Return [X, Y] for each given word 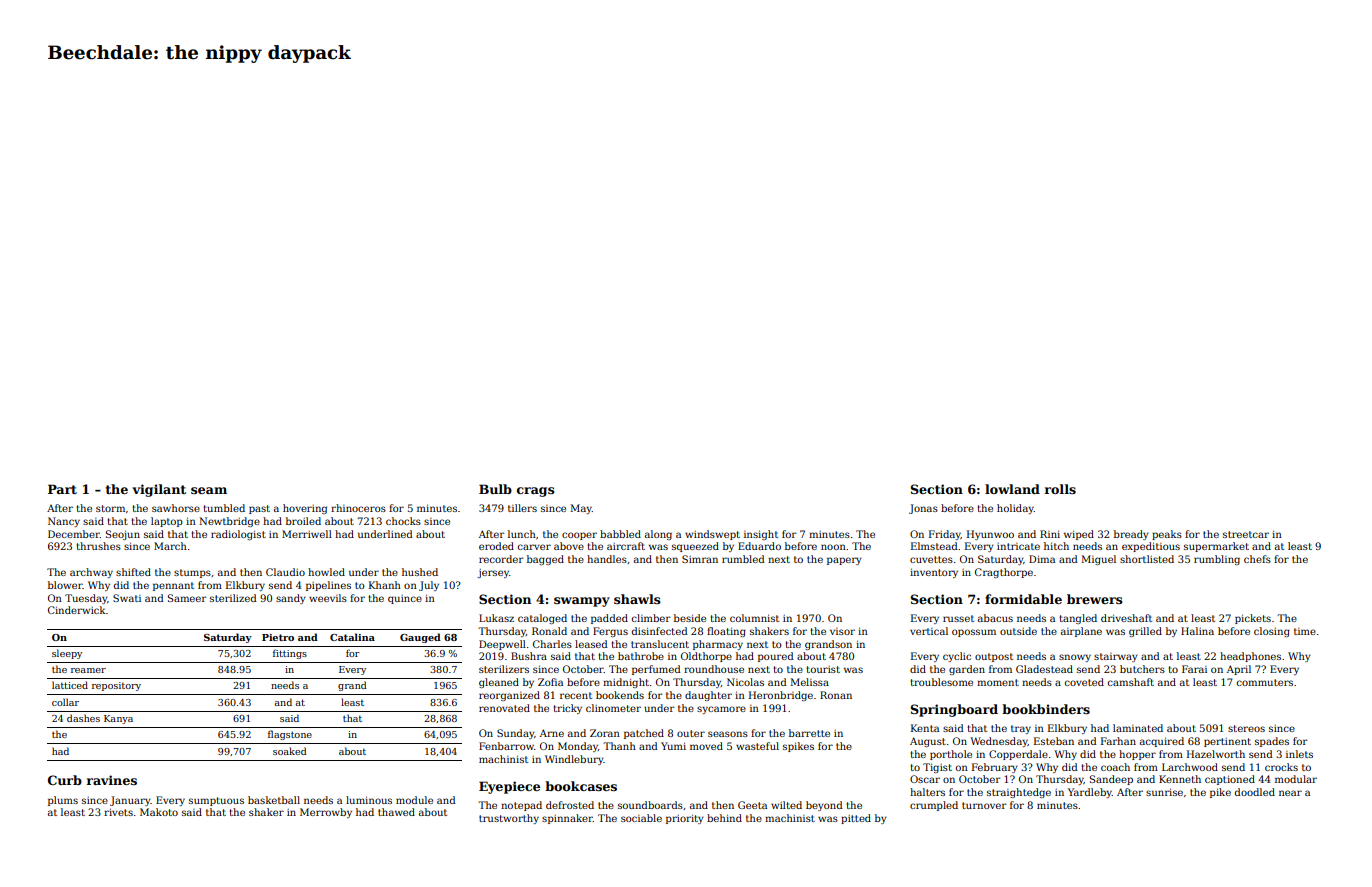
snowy [1075, 658]
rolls [1060, 489]
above [569, 546]
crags [536, 492]
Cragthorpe [1004, 573]
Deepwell [502, 645]
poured [776, 657]
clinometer [613, 708]
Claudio [285, 572]
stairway [1116, 657]
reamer [88, 670]
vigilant [159, 490]
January [130, 801]
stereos [1246, 728]
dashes [83, 718]
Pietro [278, 637]
